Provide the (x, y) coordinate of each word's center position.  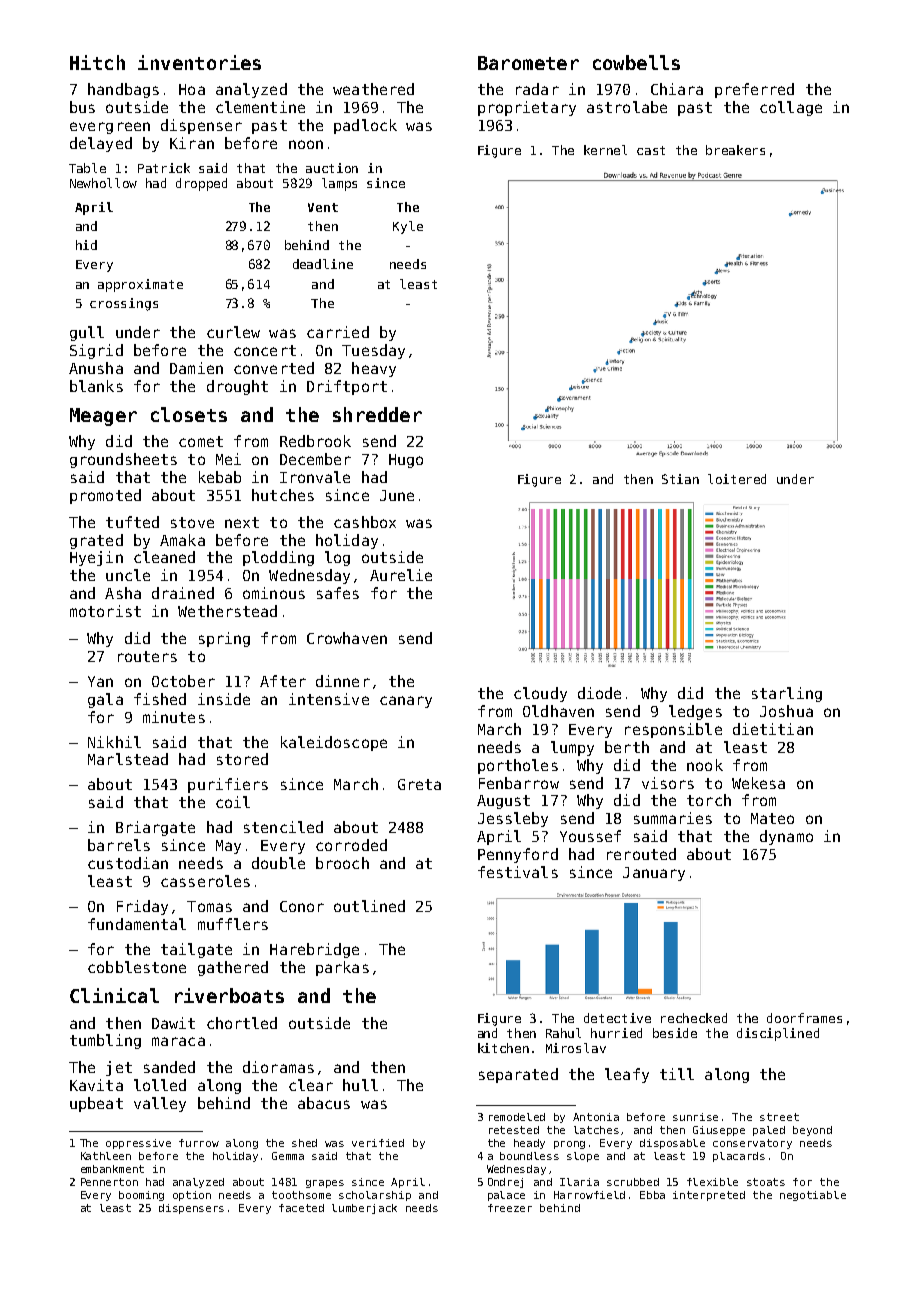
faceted (301, 1208)
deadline (323, 264)
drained (183, 593)
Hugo (406, 461)
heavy (374, 369)
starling (787, 694)
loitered (737, 479)
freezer (510, 1208)
